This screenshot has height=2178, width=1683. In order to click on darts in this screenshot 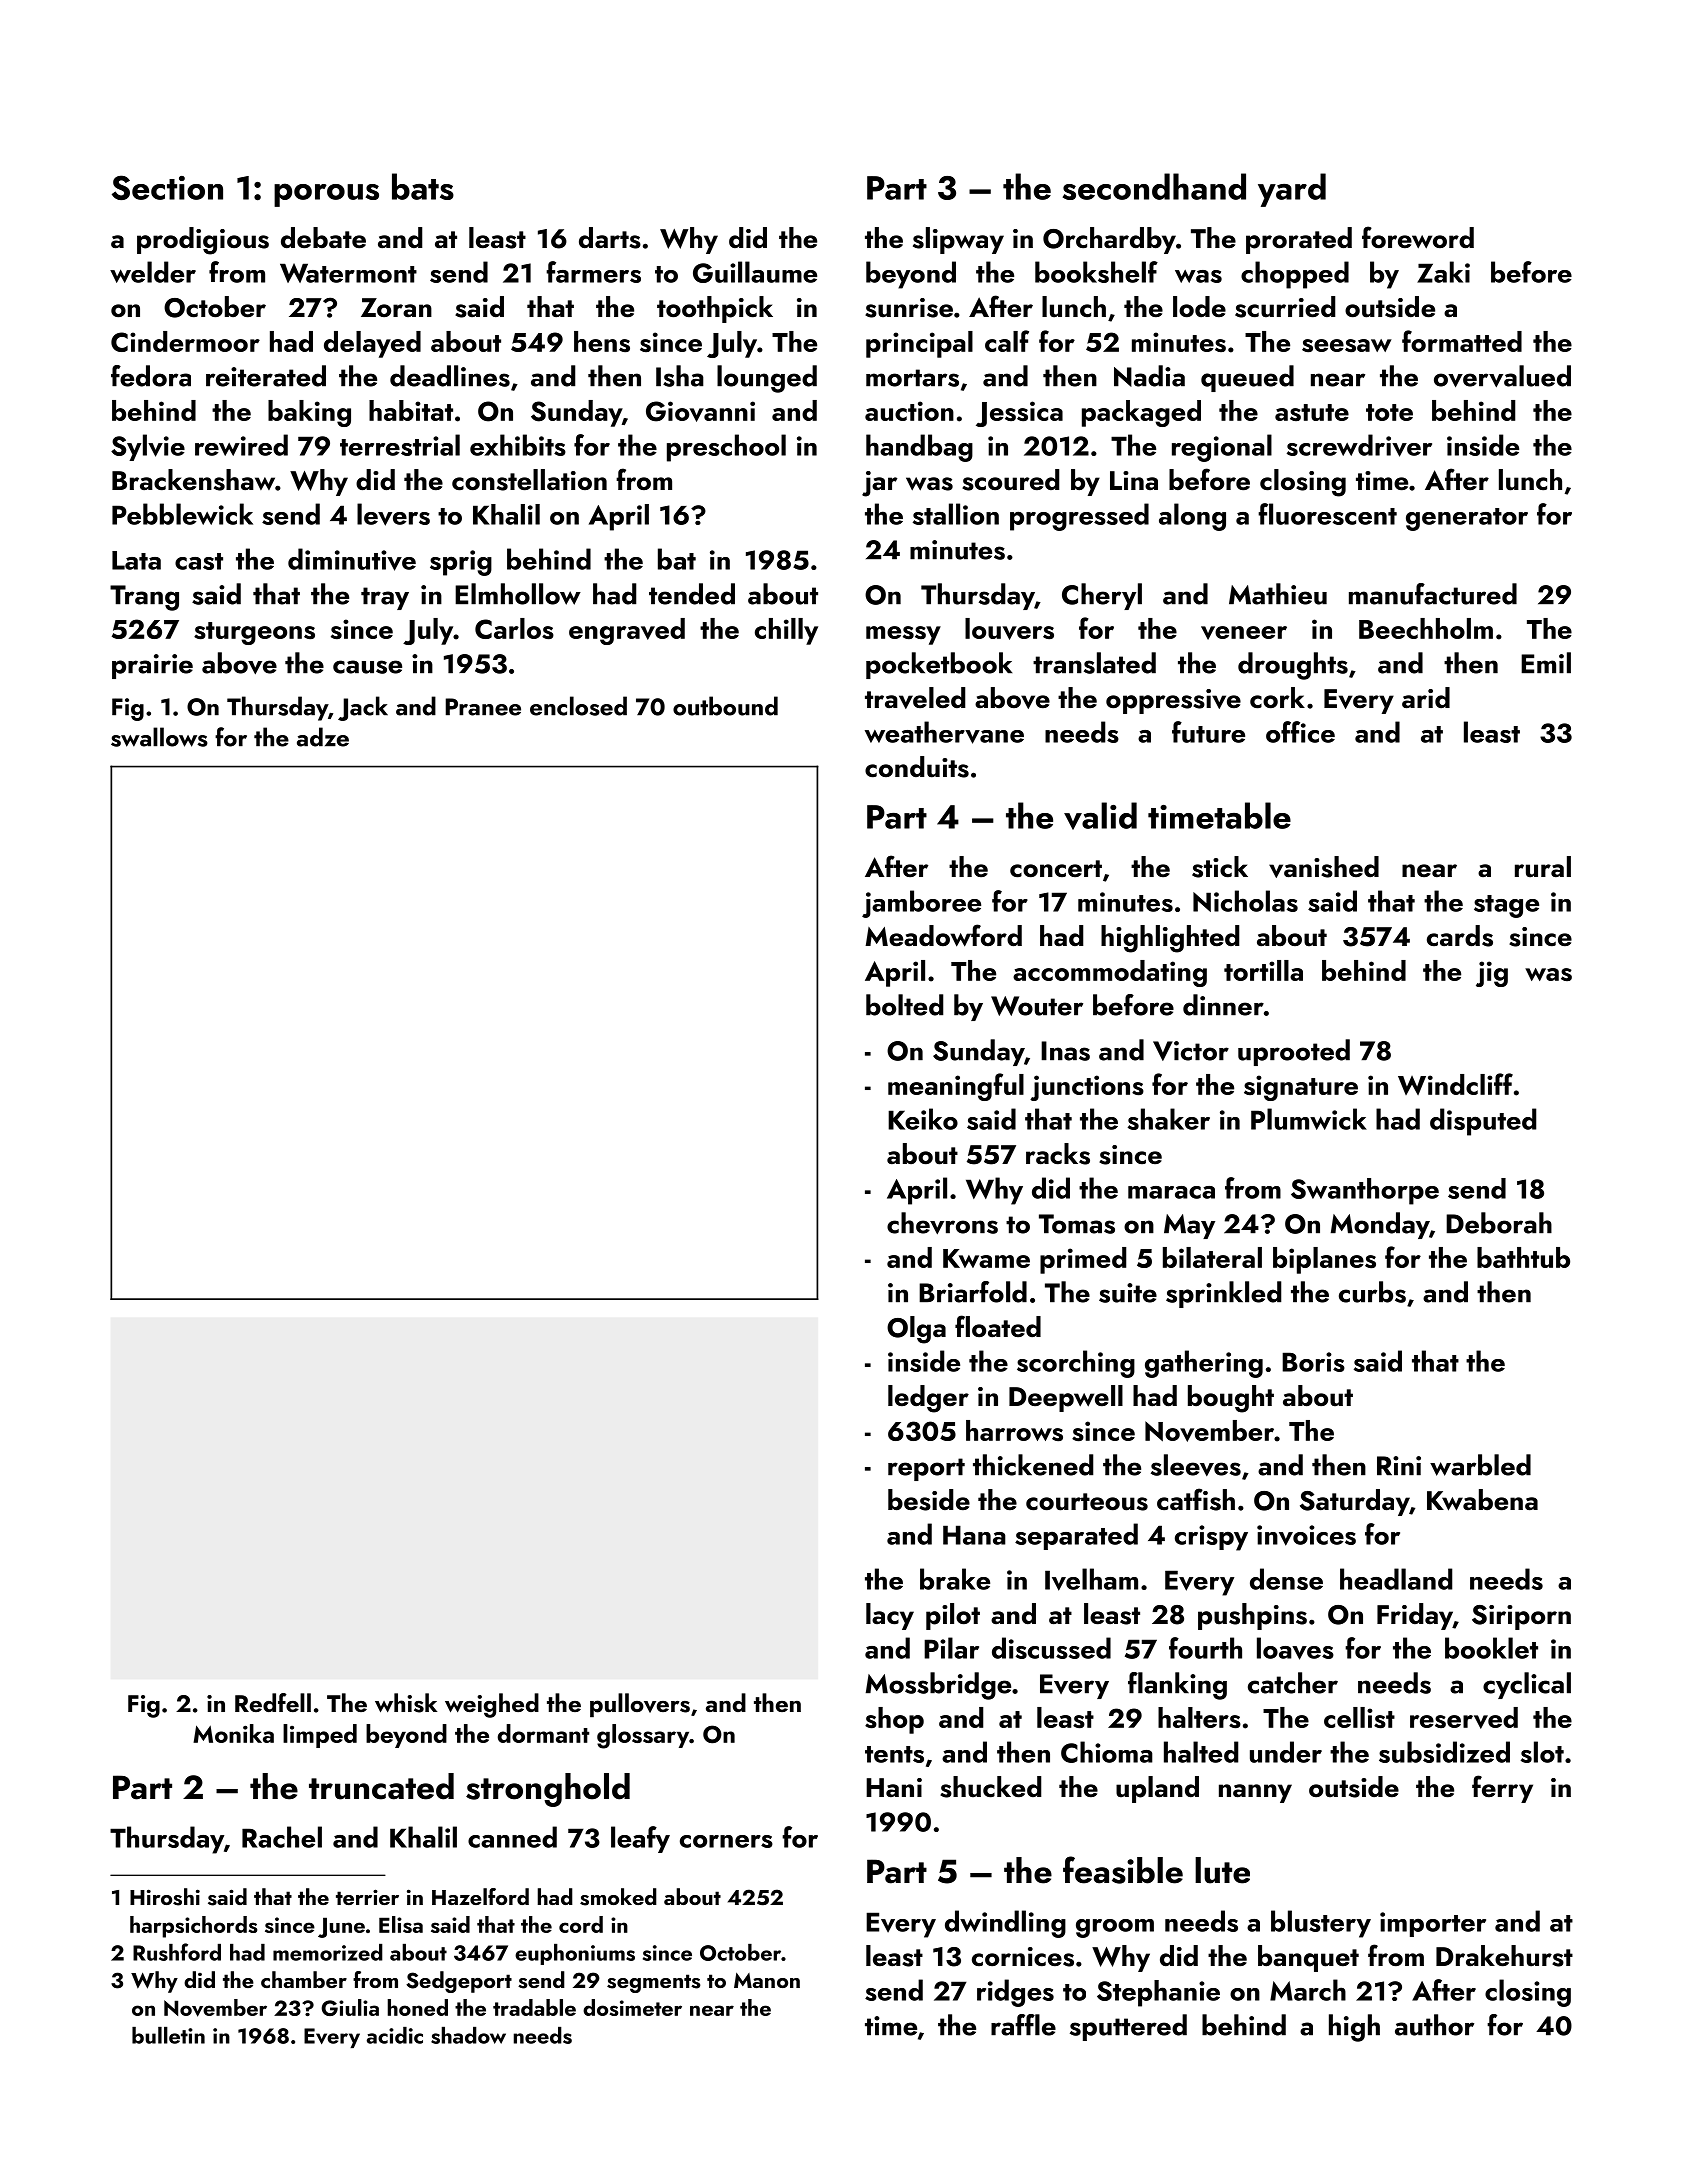, I will do `click(610, 238)`.
